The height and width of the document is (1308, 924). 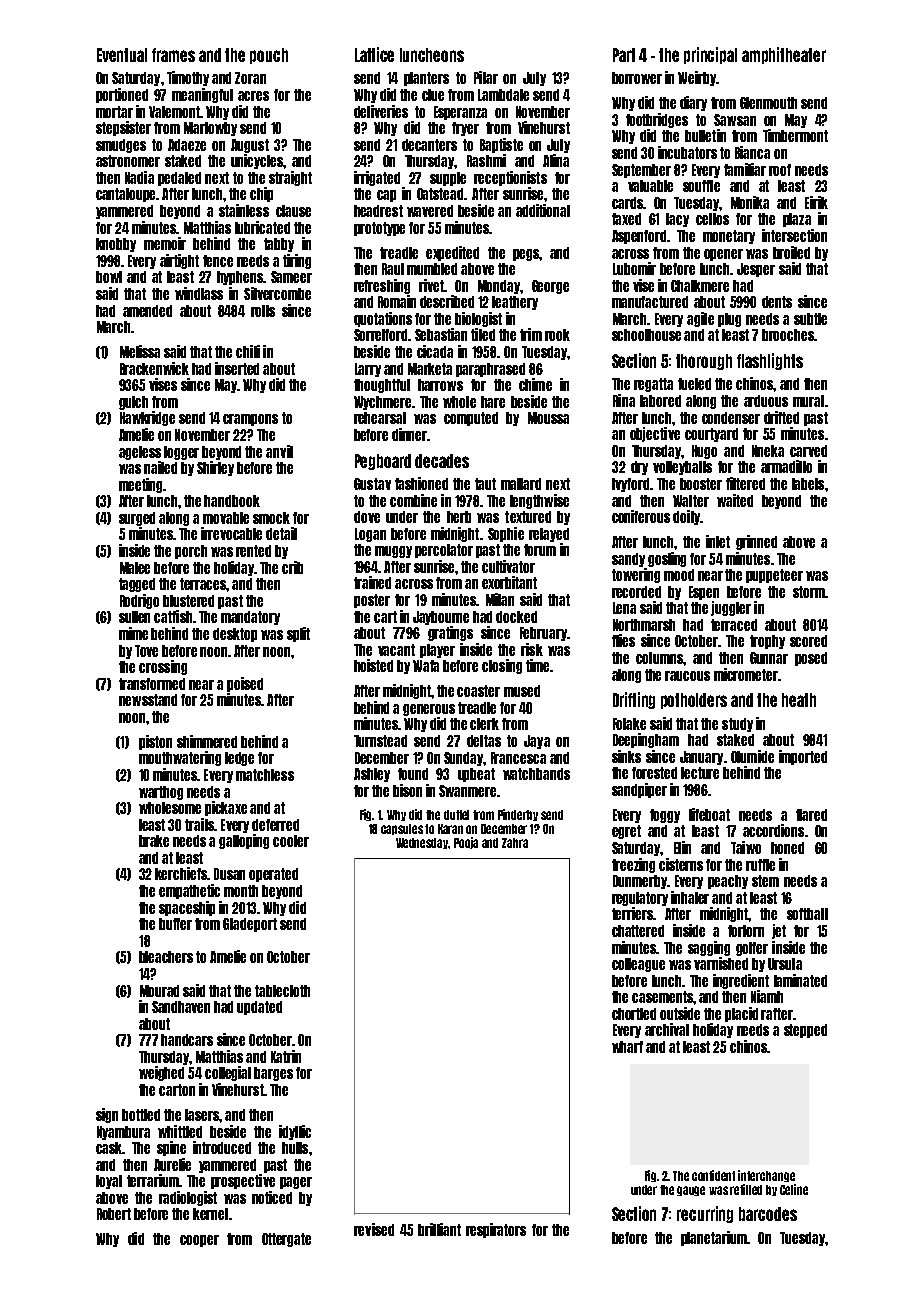 I want to click on interchange, so click(x=766, y=1176).
